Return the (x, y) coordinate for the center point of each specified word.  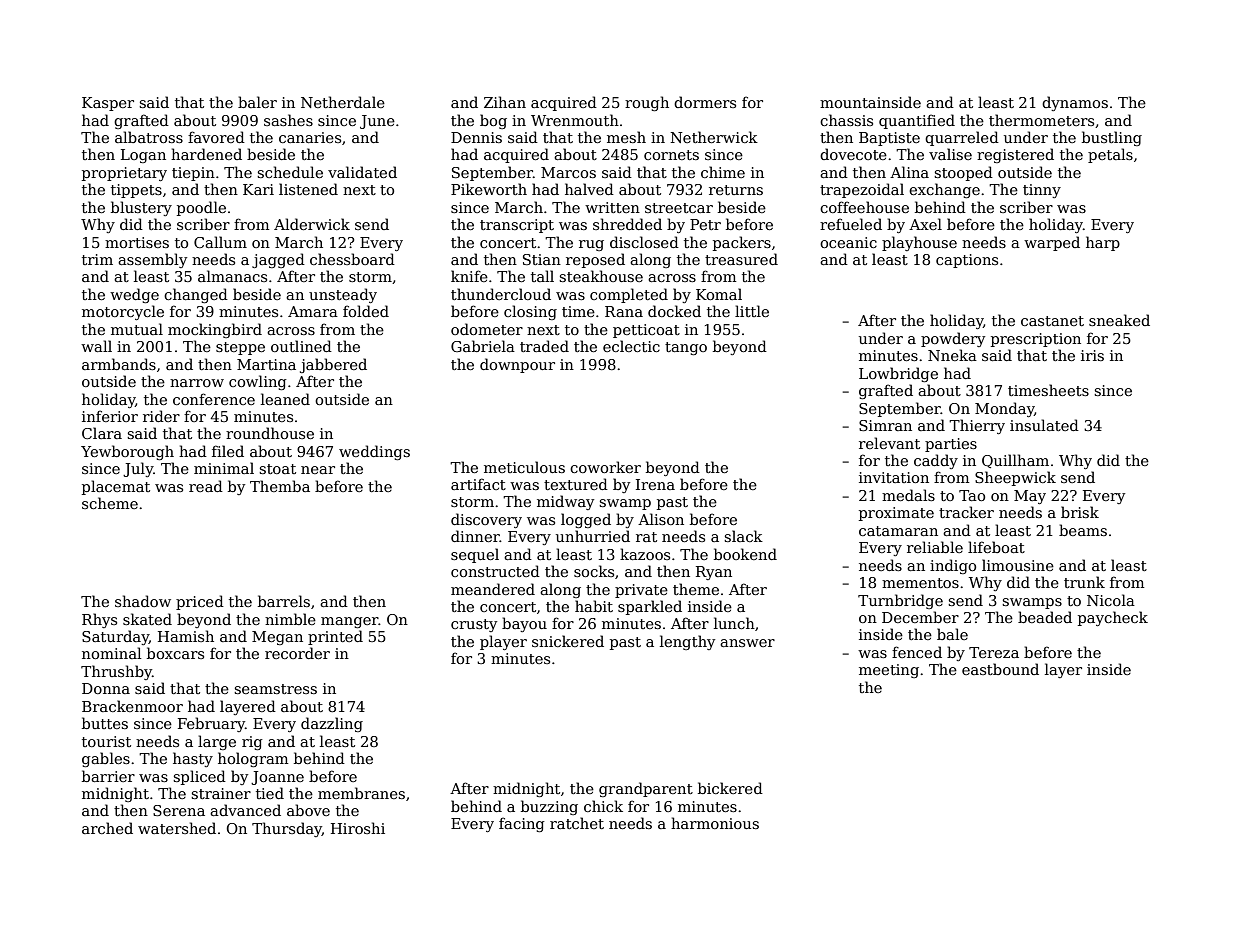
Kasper (108, 104)
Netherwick (714, 137)
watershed (177, 828)
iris (1092, 355)
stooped (963, 173)
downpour (517, 365)
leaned (285, 399)
